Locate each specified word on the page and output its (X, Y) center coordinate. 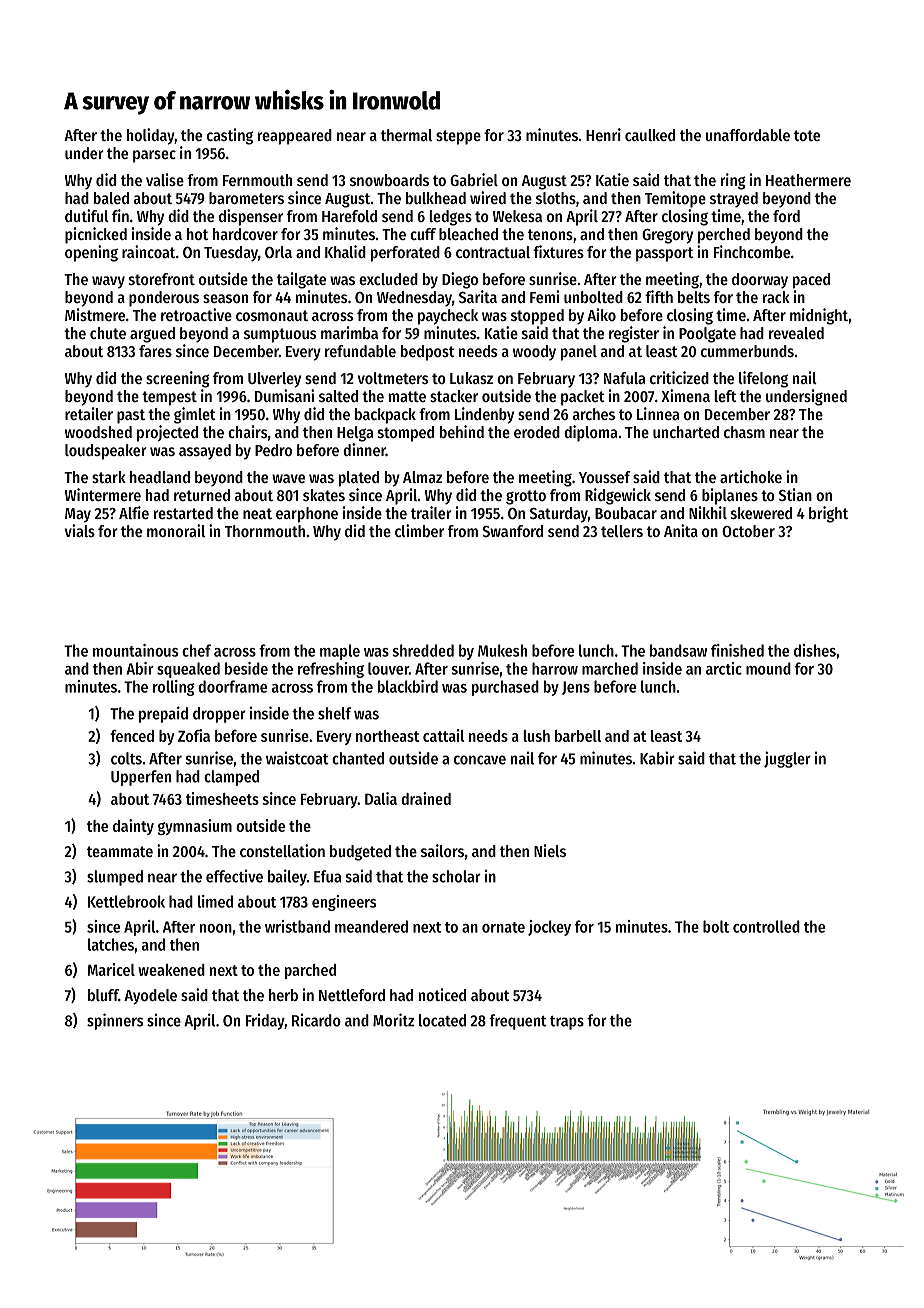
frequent (518, 1022)
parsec (154, 156)
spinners (115, 1021)
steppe (458, 137)
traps (567, 1023)
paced (811, 281)
